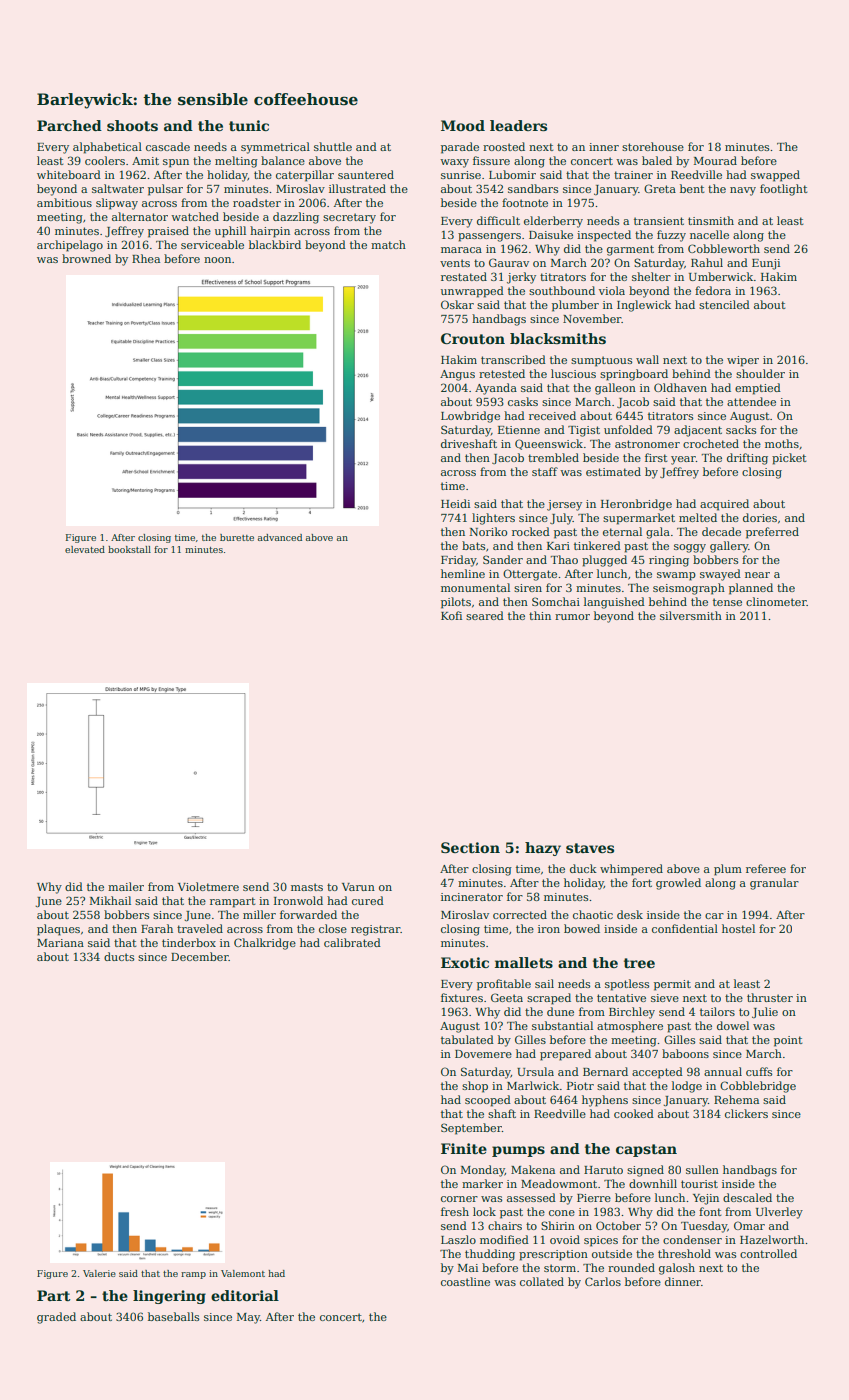 This image has width=849, height=1400. Describe the element at coordinates (243, 1273) in the image. I see `Valemont` at that location.
